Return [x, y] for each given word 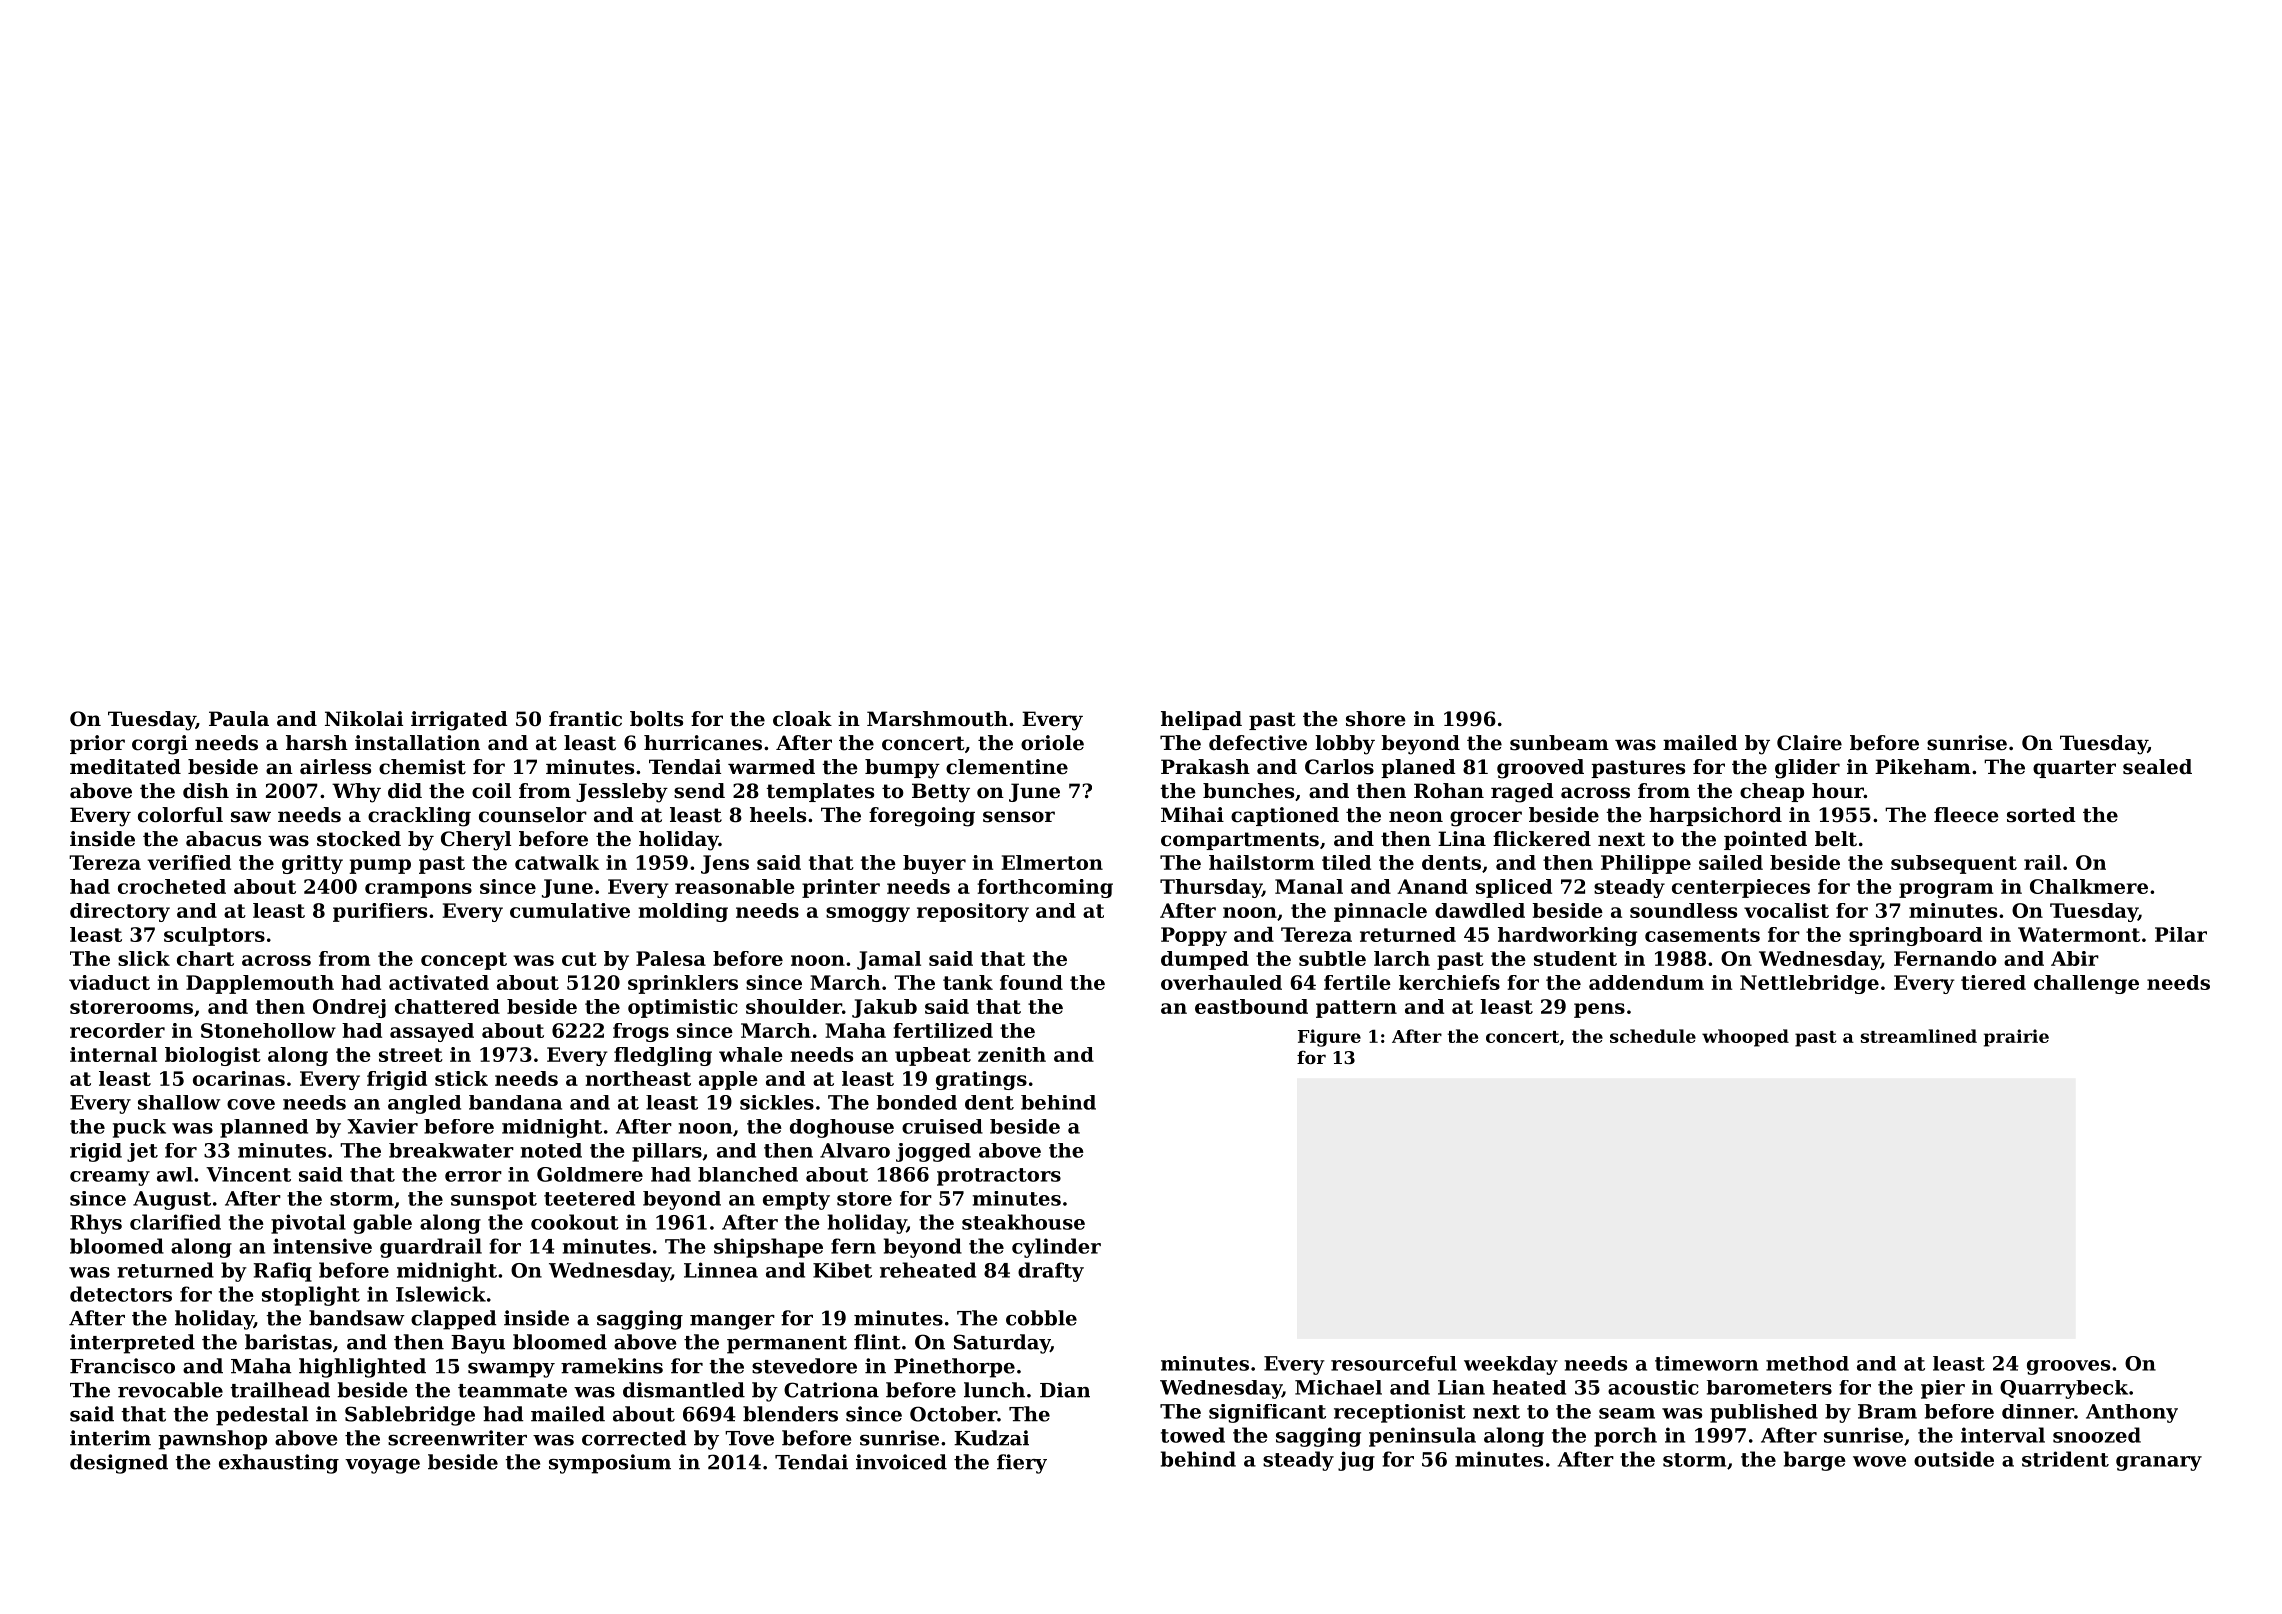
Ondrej [349, 1008]
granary [2159, 1463]
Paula [239, 719]
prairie [2016, 1038]
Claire [1809, 743]
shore [1376, 719]
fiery [1022, 1464]
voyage [382, 1466]
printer [841, 888]
